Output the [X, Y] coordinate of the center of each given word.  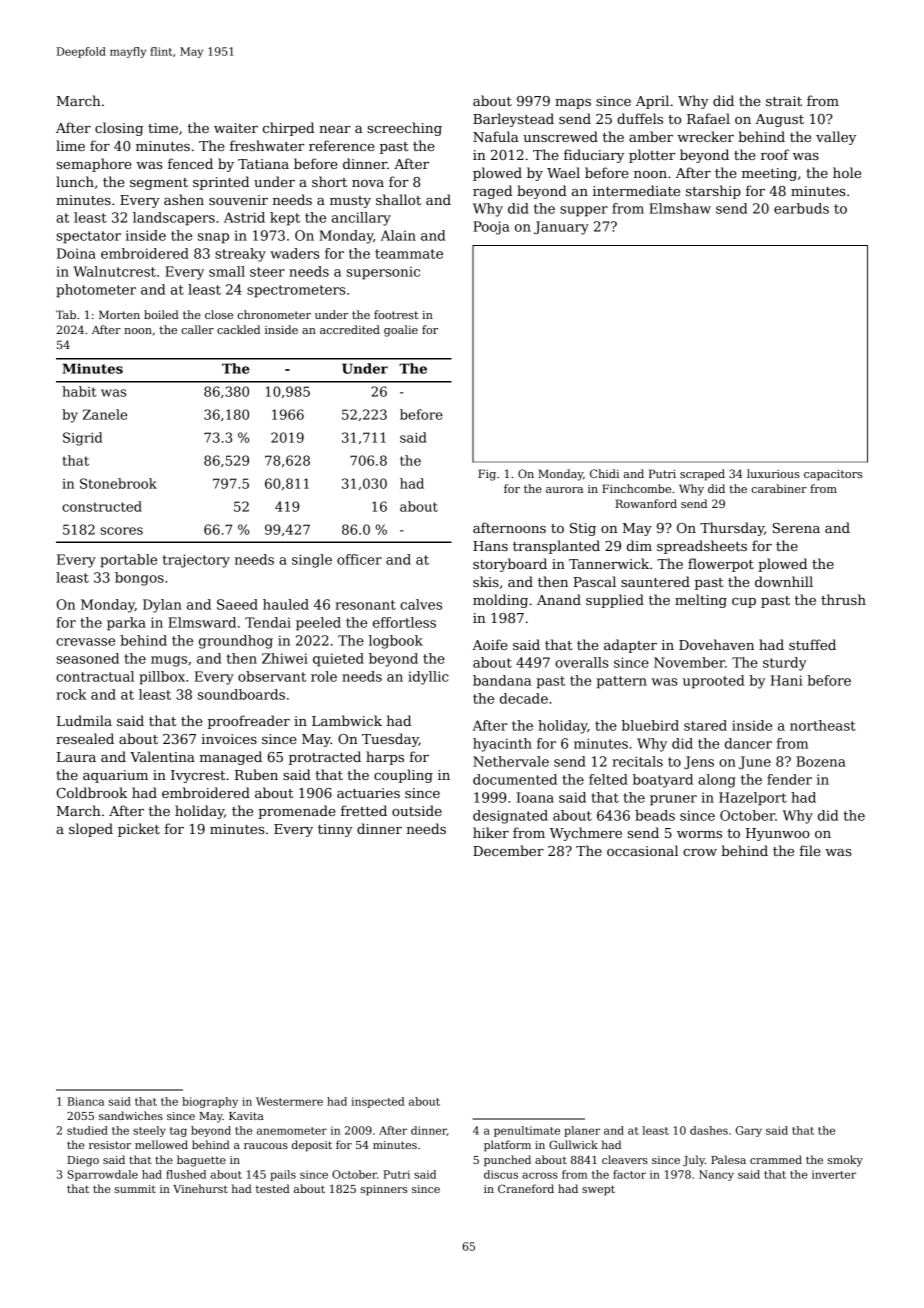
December [508, 850]
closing [119, 129]
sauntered [655, 581]
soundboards [241, 694]
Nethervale [511, 761]
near [335, 129]
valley [836, 138]
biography [210, 1102]
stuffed [812, 644]
